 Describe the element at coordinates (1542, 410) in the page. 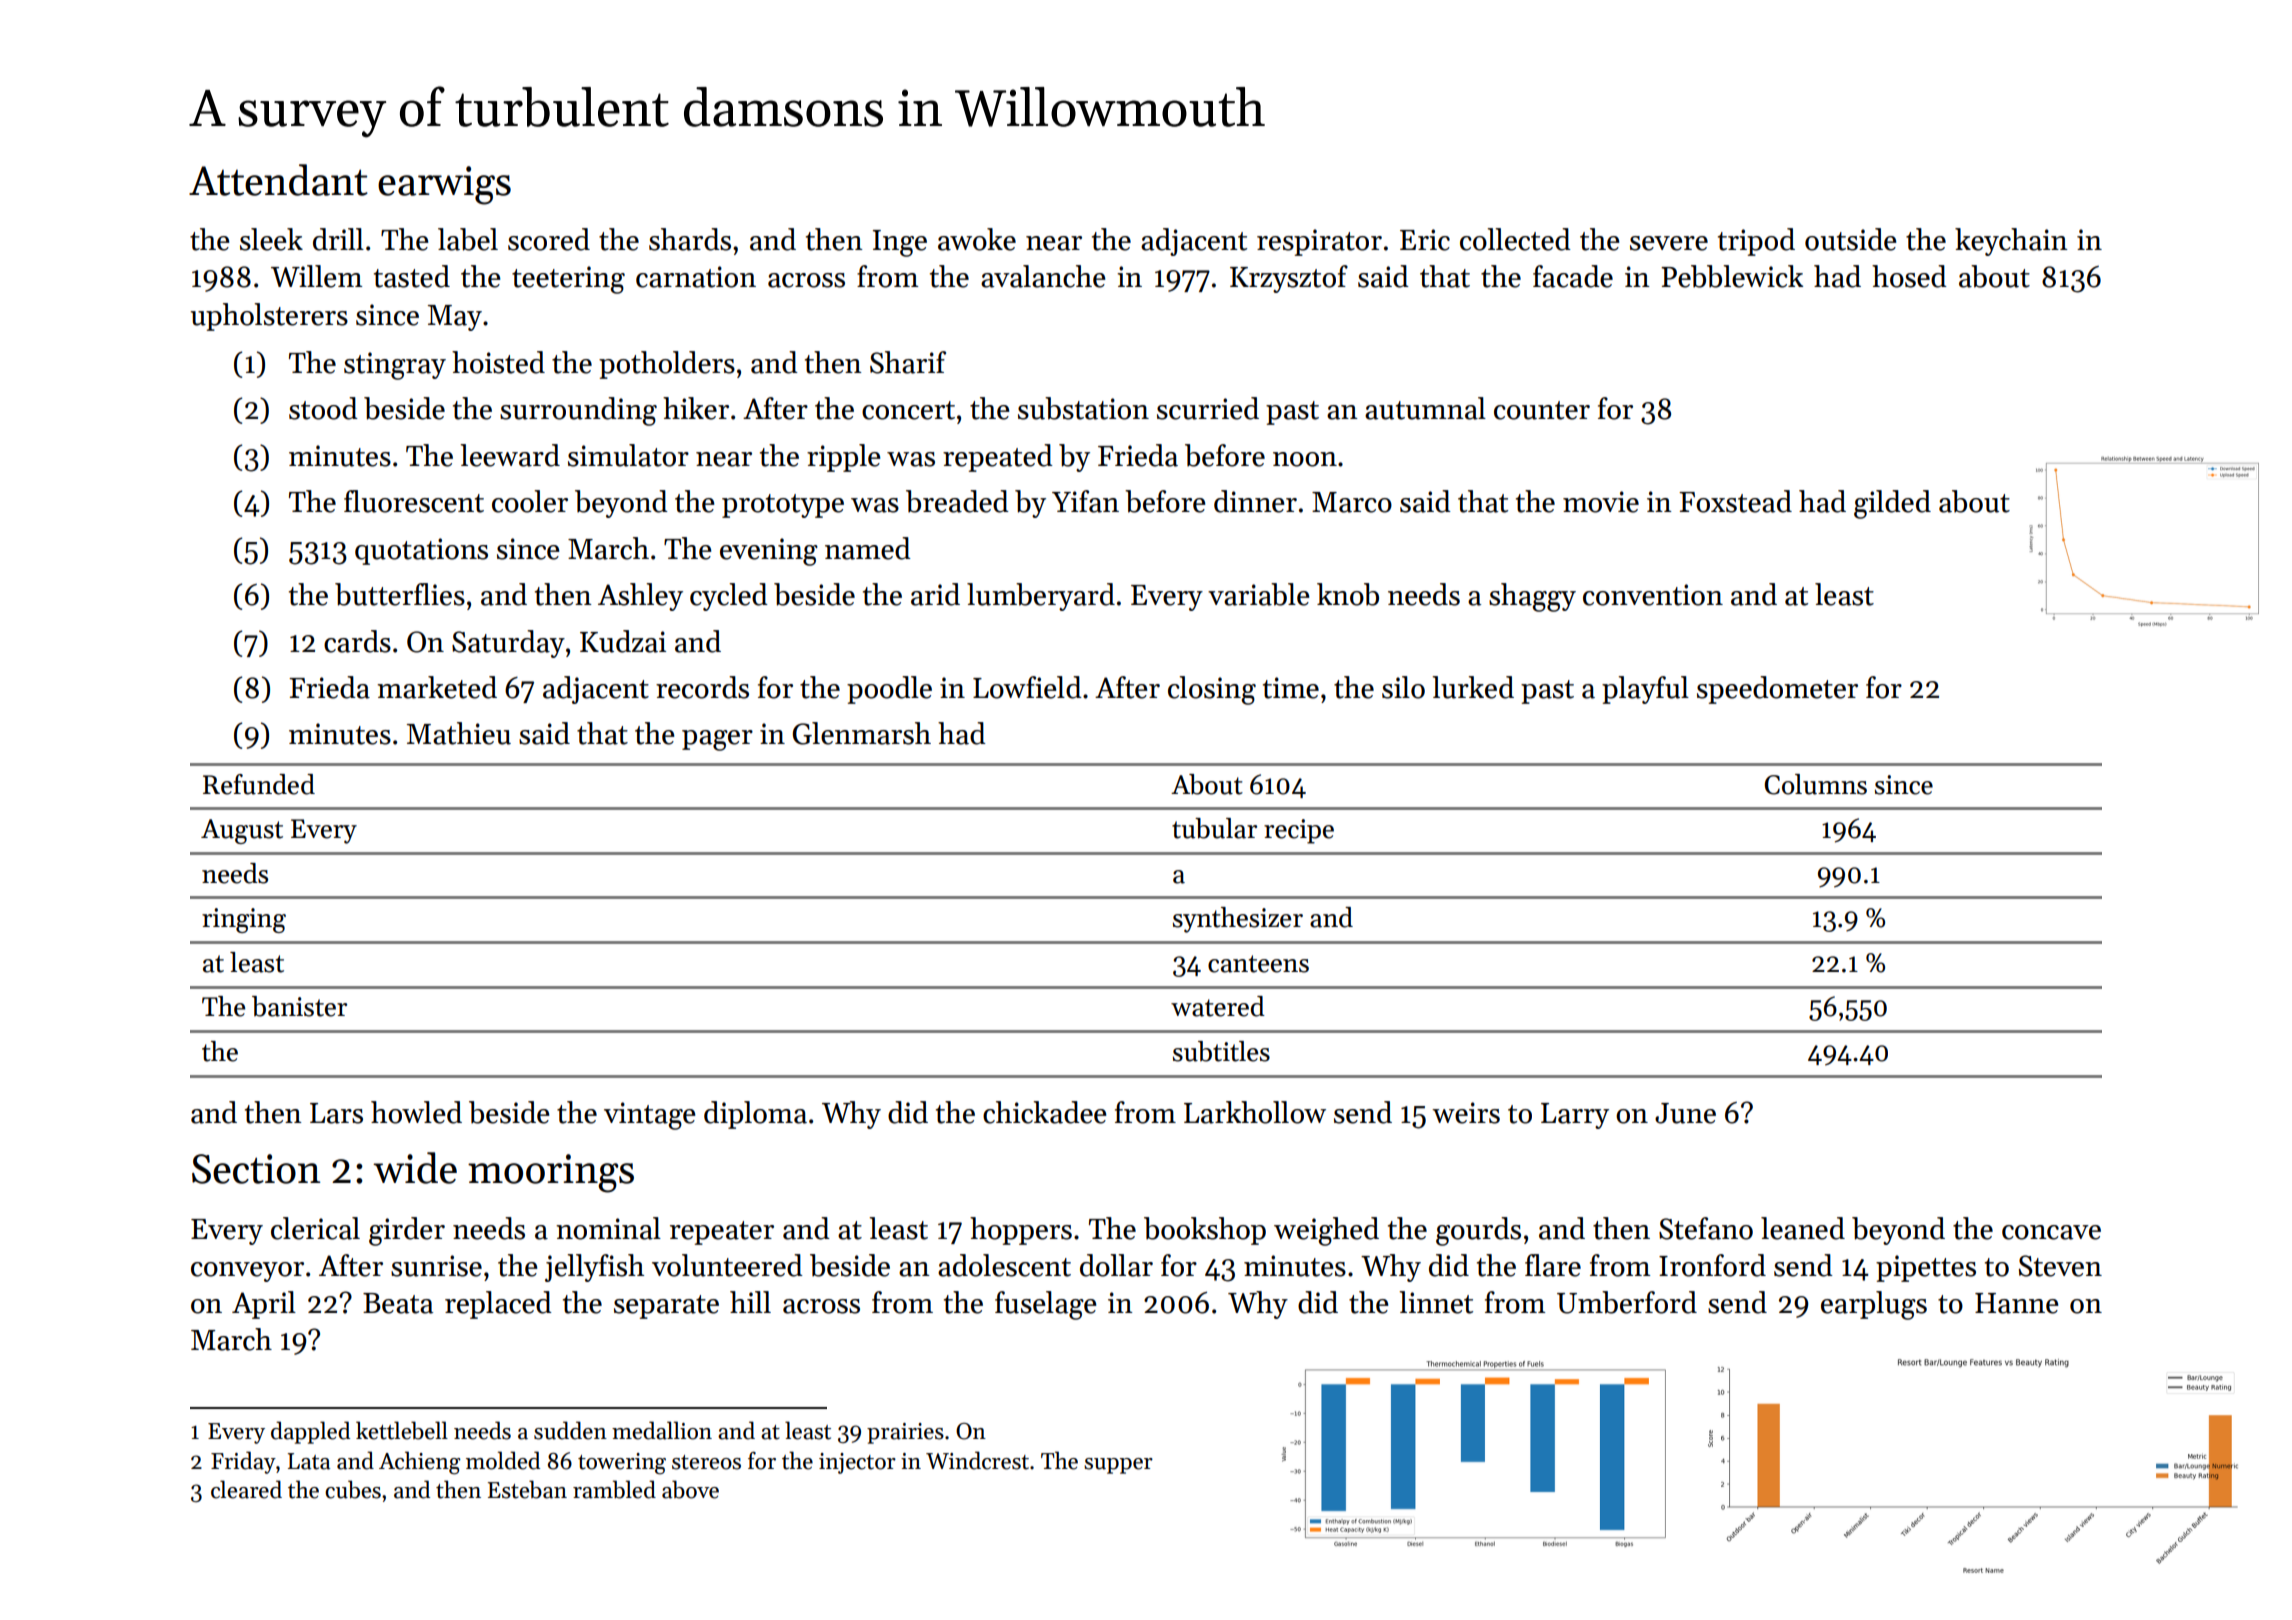

I see `counter` at that location.
